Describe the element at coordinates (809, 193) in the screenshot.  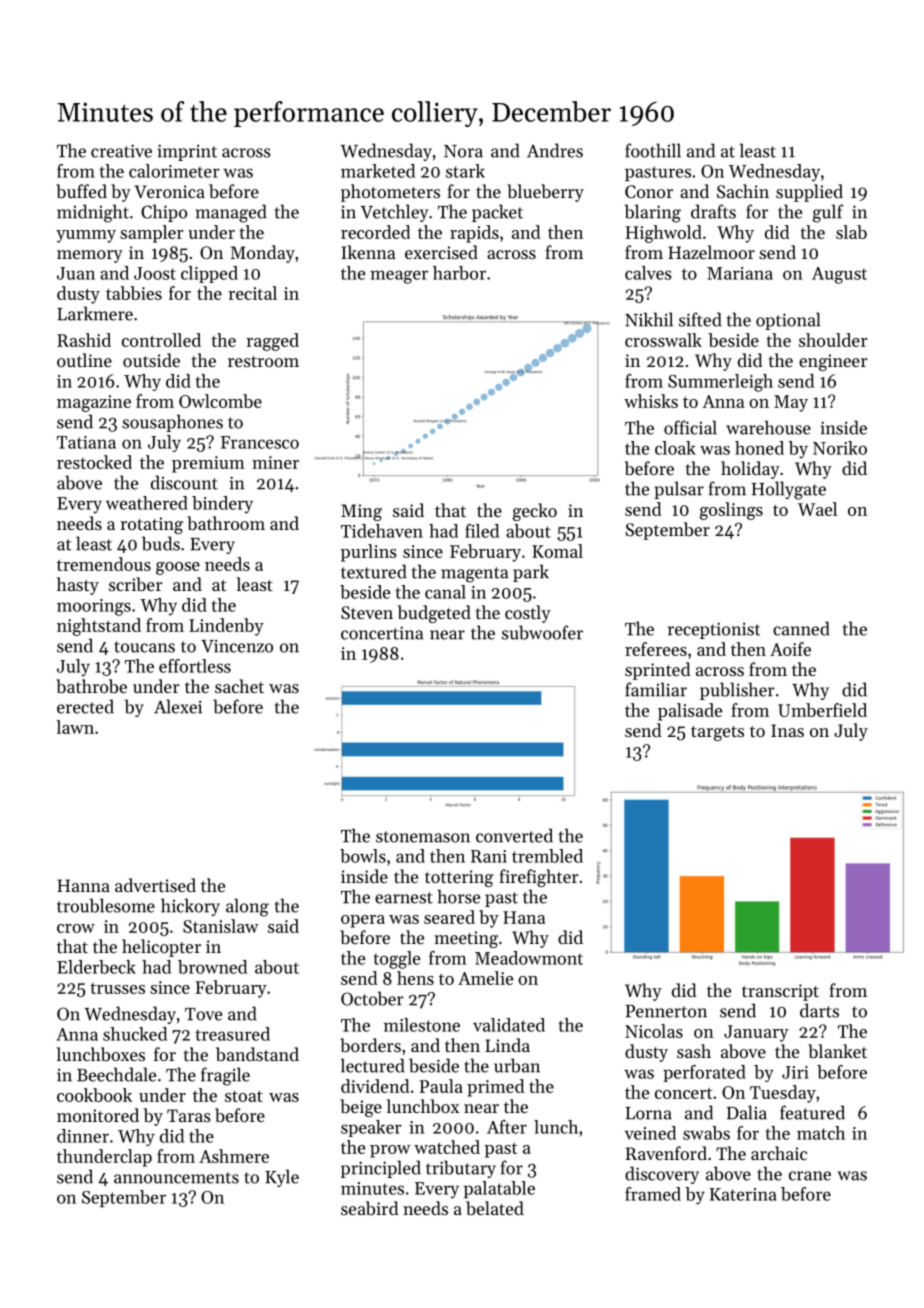
I see `supplied` at that location.
